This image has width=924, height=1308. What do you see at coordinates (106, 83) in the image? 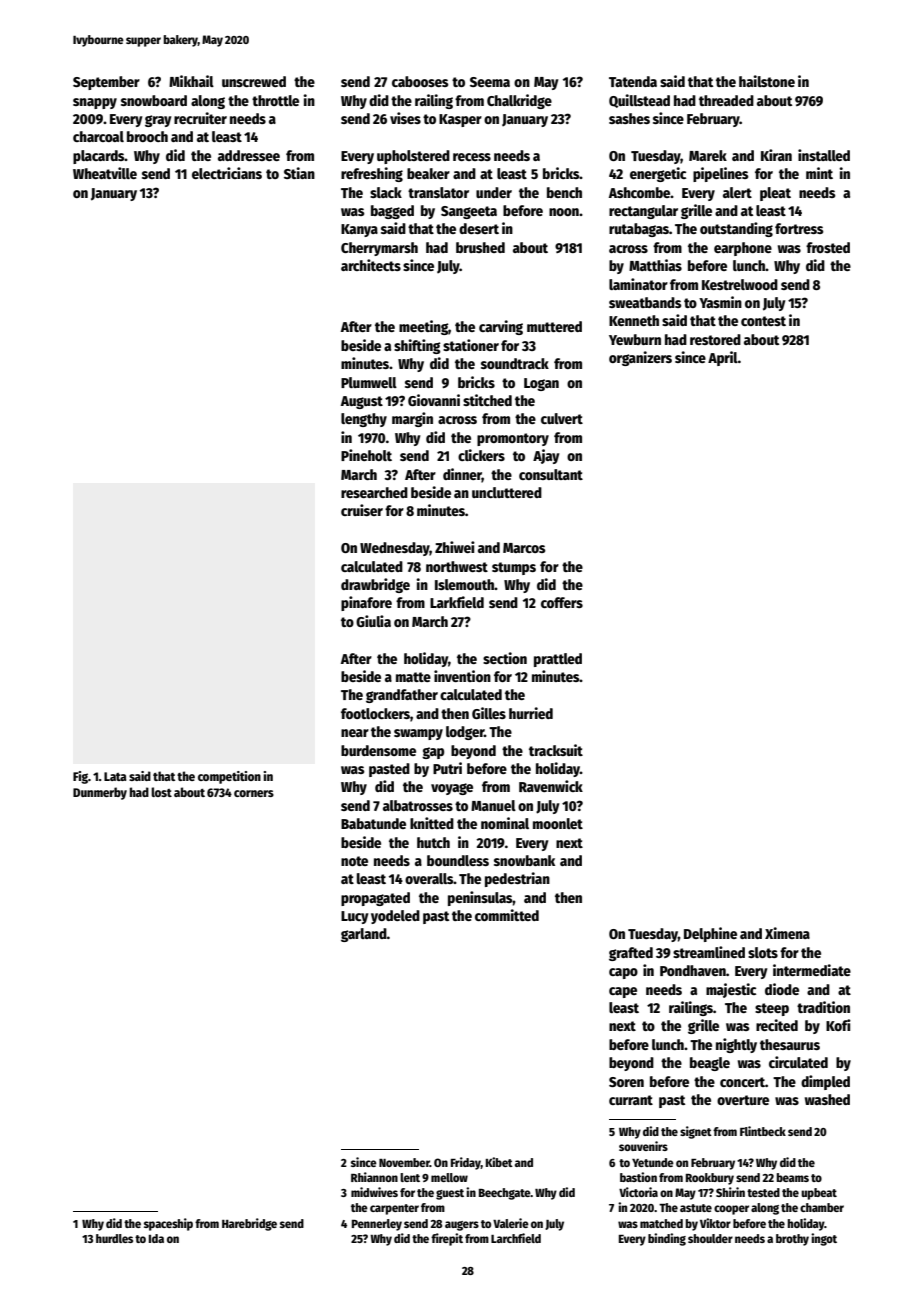
I see `September` at bounding box center [106, 83].
